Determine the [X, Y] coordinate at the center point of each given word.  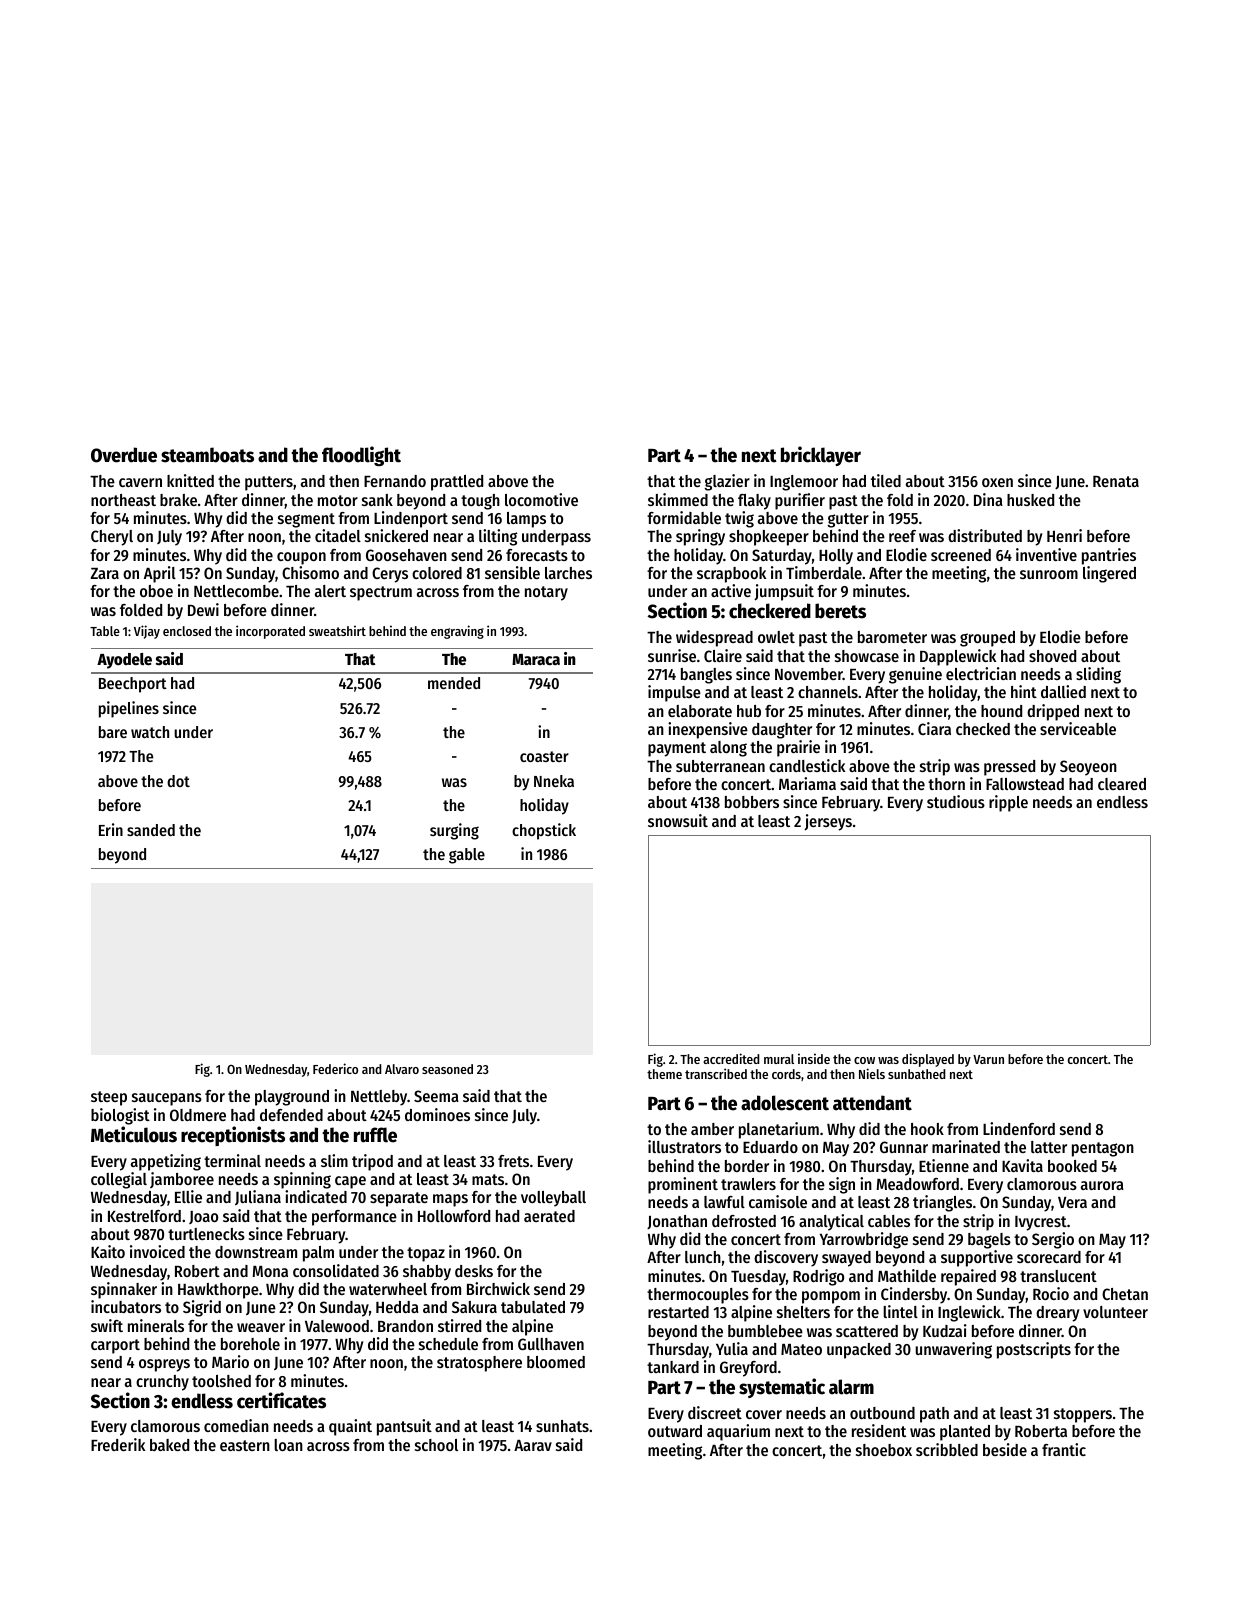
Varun [988, 1059]
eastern [245, 1445]
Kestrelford [144, 1216]
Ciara [934, 728]
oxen [997, 482]
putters [269, 483]
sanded [151, 830]
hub [749, 711]
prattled [457, 483]
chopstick [544, 831]
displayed [928, 1060]
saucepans [167, 1099]
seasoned [447, 1069]
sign [842, 1185]
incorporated [270, 632]
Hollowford [454, 1216]
